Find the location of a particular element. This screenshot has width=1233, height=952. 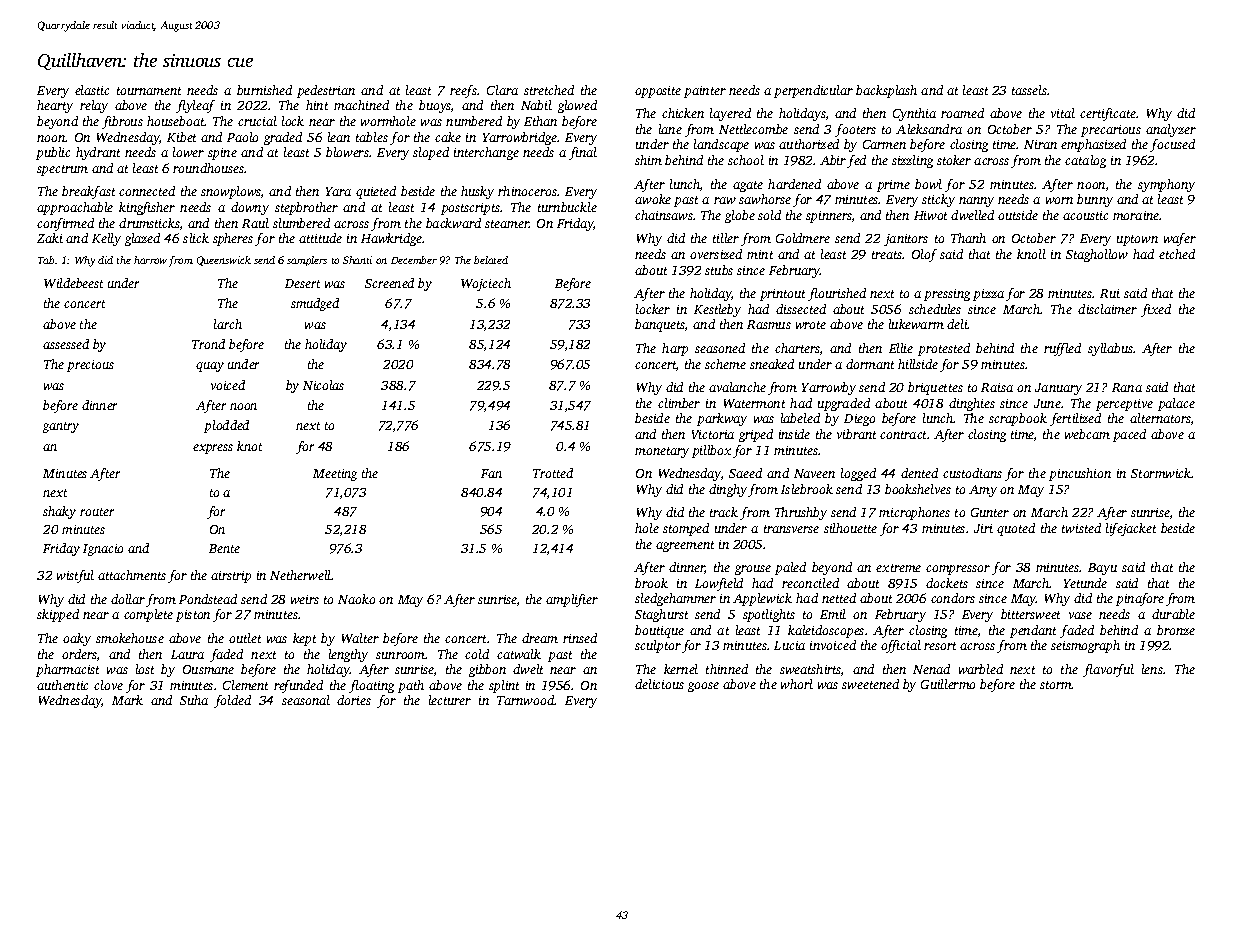

Clara is located at coordinates (502, 90).
